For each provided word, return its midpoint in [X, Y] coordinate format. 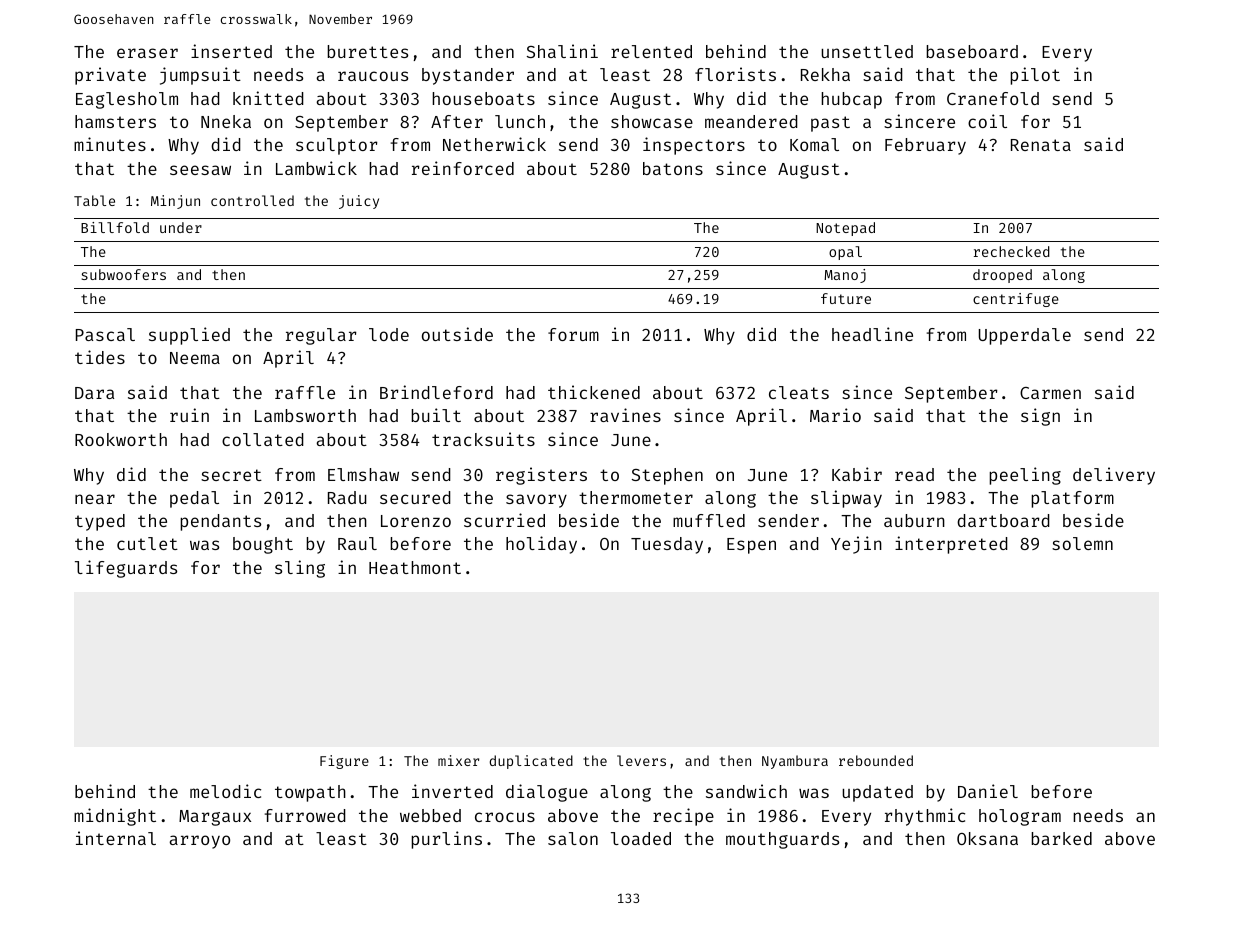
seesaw [200, 170]
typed [100, 522]
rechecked [1012, 251]
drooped [1002, 276]
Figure [344, 762]
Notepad [845, 229]
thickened [594, 392]
